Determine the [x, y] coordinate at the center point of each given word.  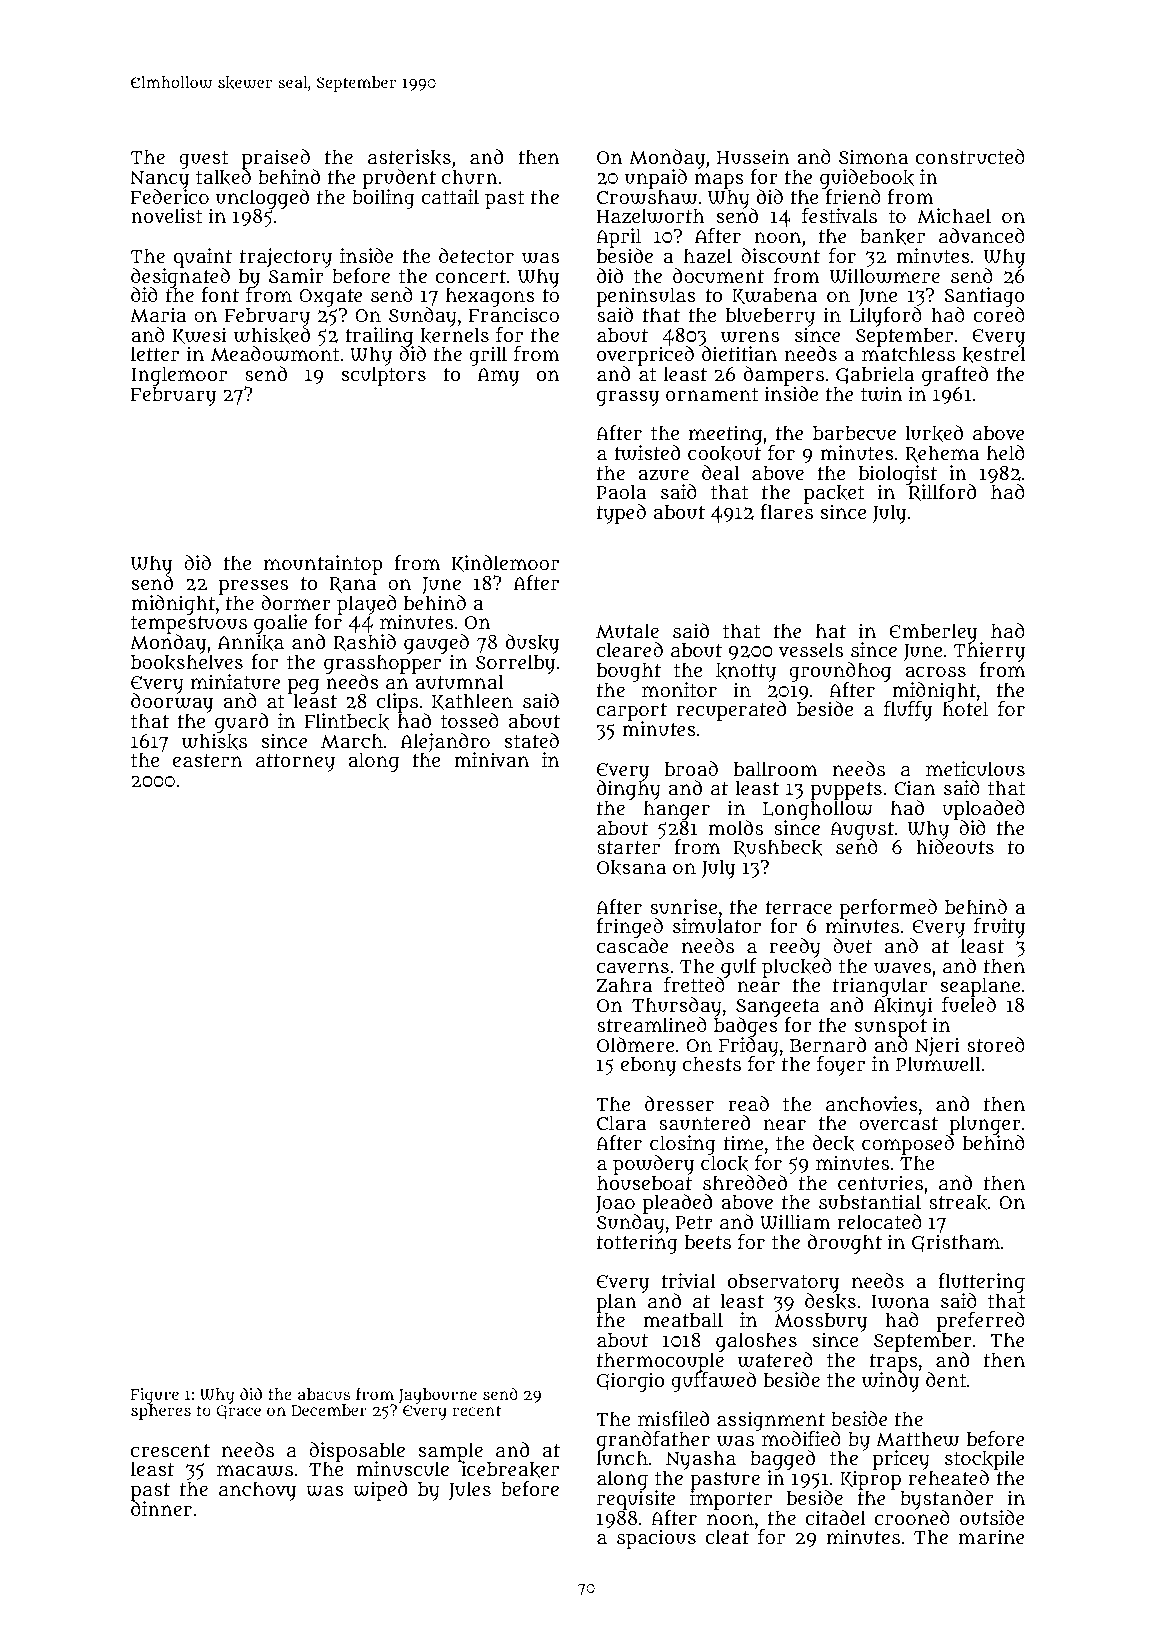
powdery [653, 1165]
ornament [712, 394]
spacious [656, 1539]
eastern [207, 760]
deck [834, 1143]
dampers [784, 376]
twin [881, 394]
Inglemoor [179, 376]
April [618, 238]
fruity [999, 928]
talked [223, 178]
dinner [161, 1508]
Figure [155, 1396]
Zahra [624, 985]
